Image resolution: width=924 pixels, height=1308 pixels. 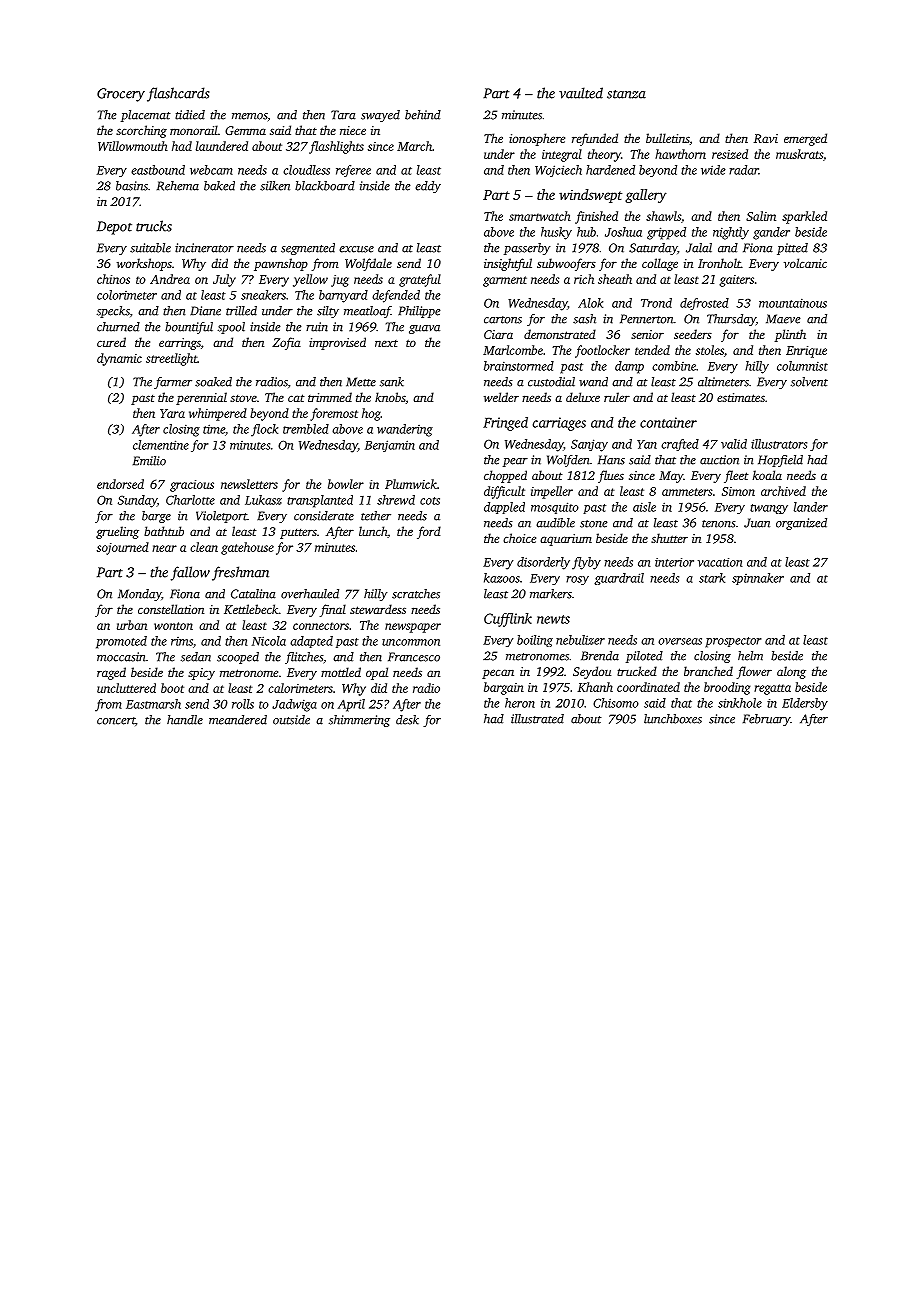 I want to click on concert, so click(x=116, y=721).
